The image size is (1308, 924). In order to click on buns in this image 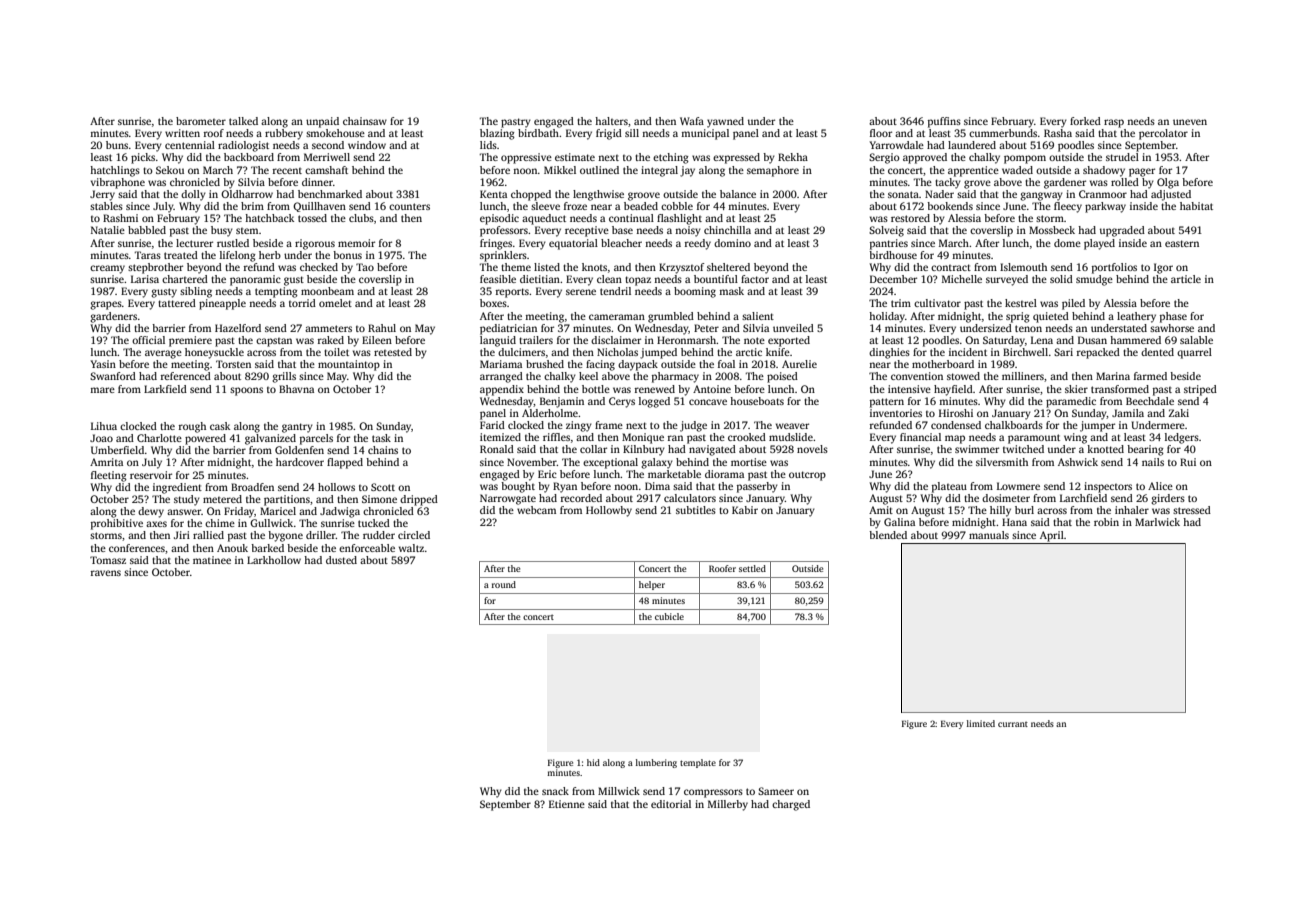, I will do `click(117, 145)`.
